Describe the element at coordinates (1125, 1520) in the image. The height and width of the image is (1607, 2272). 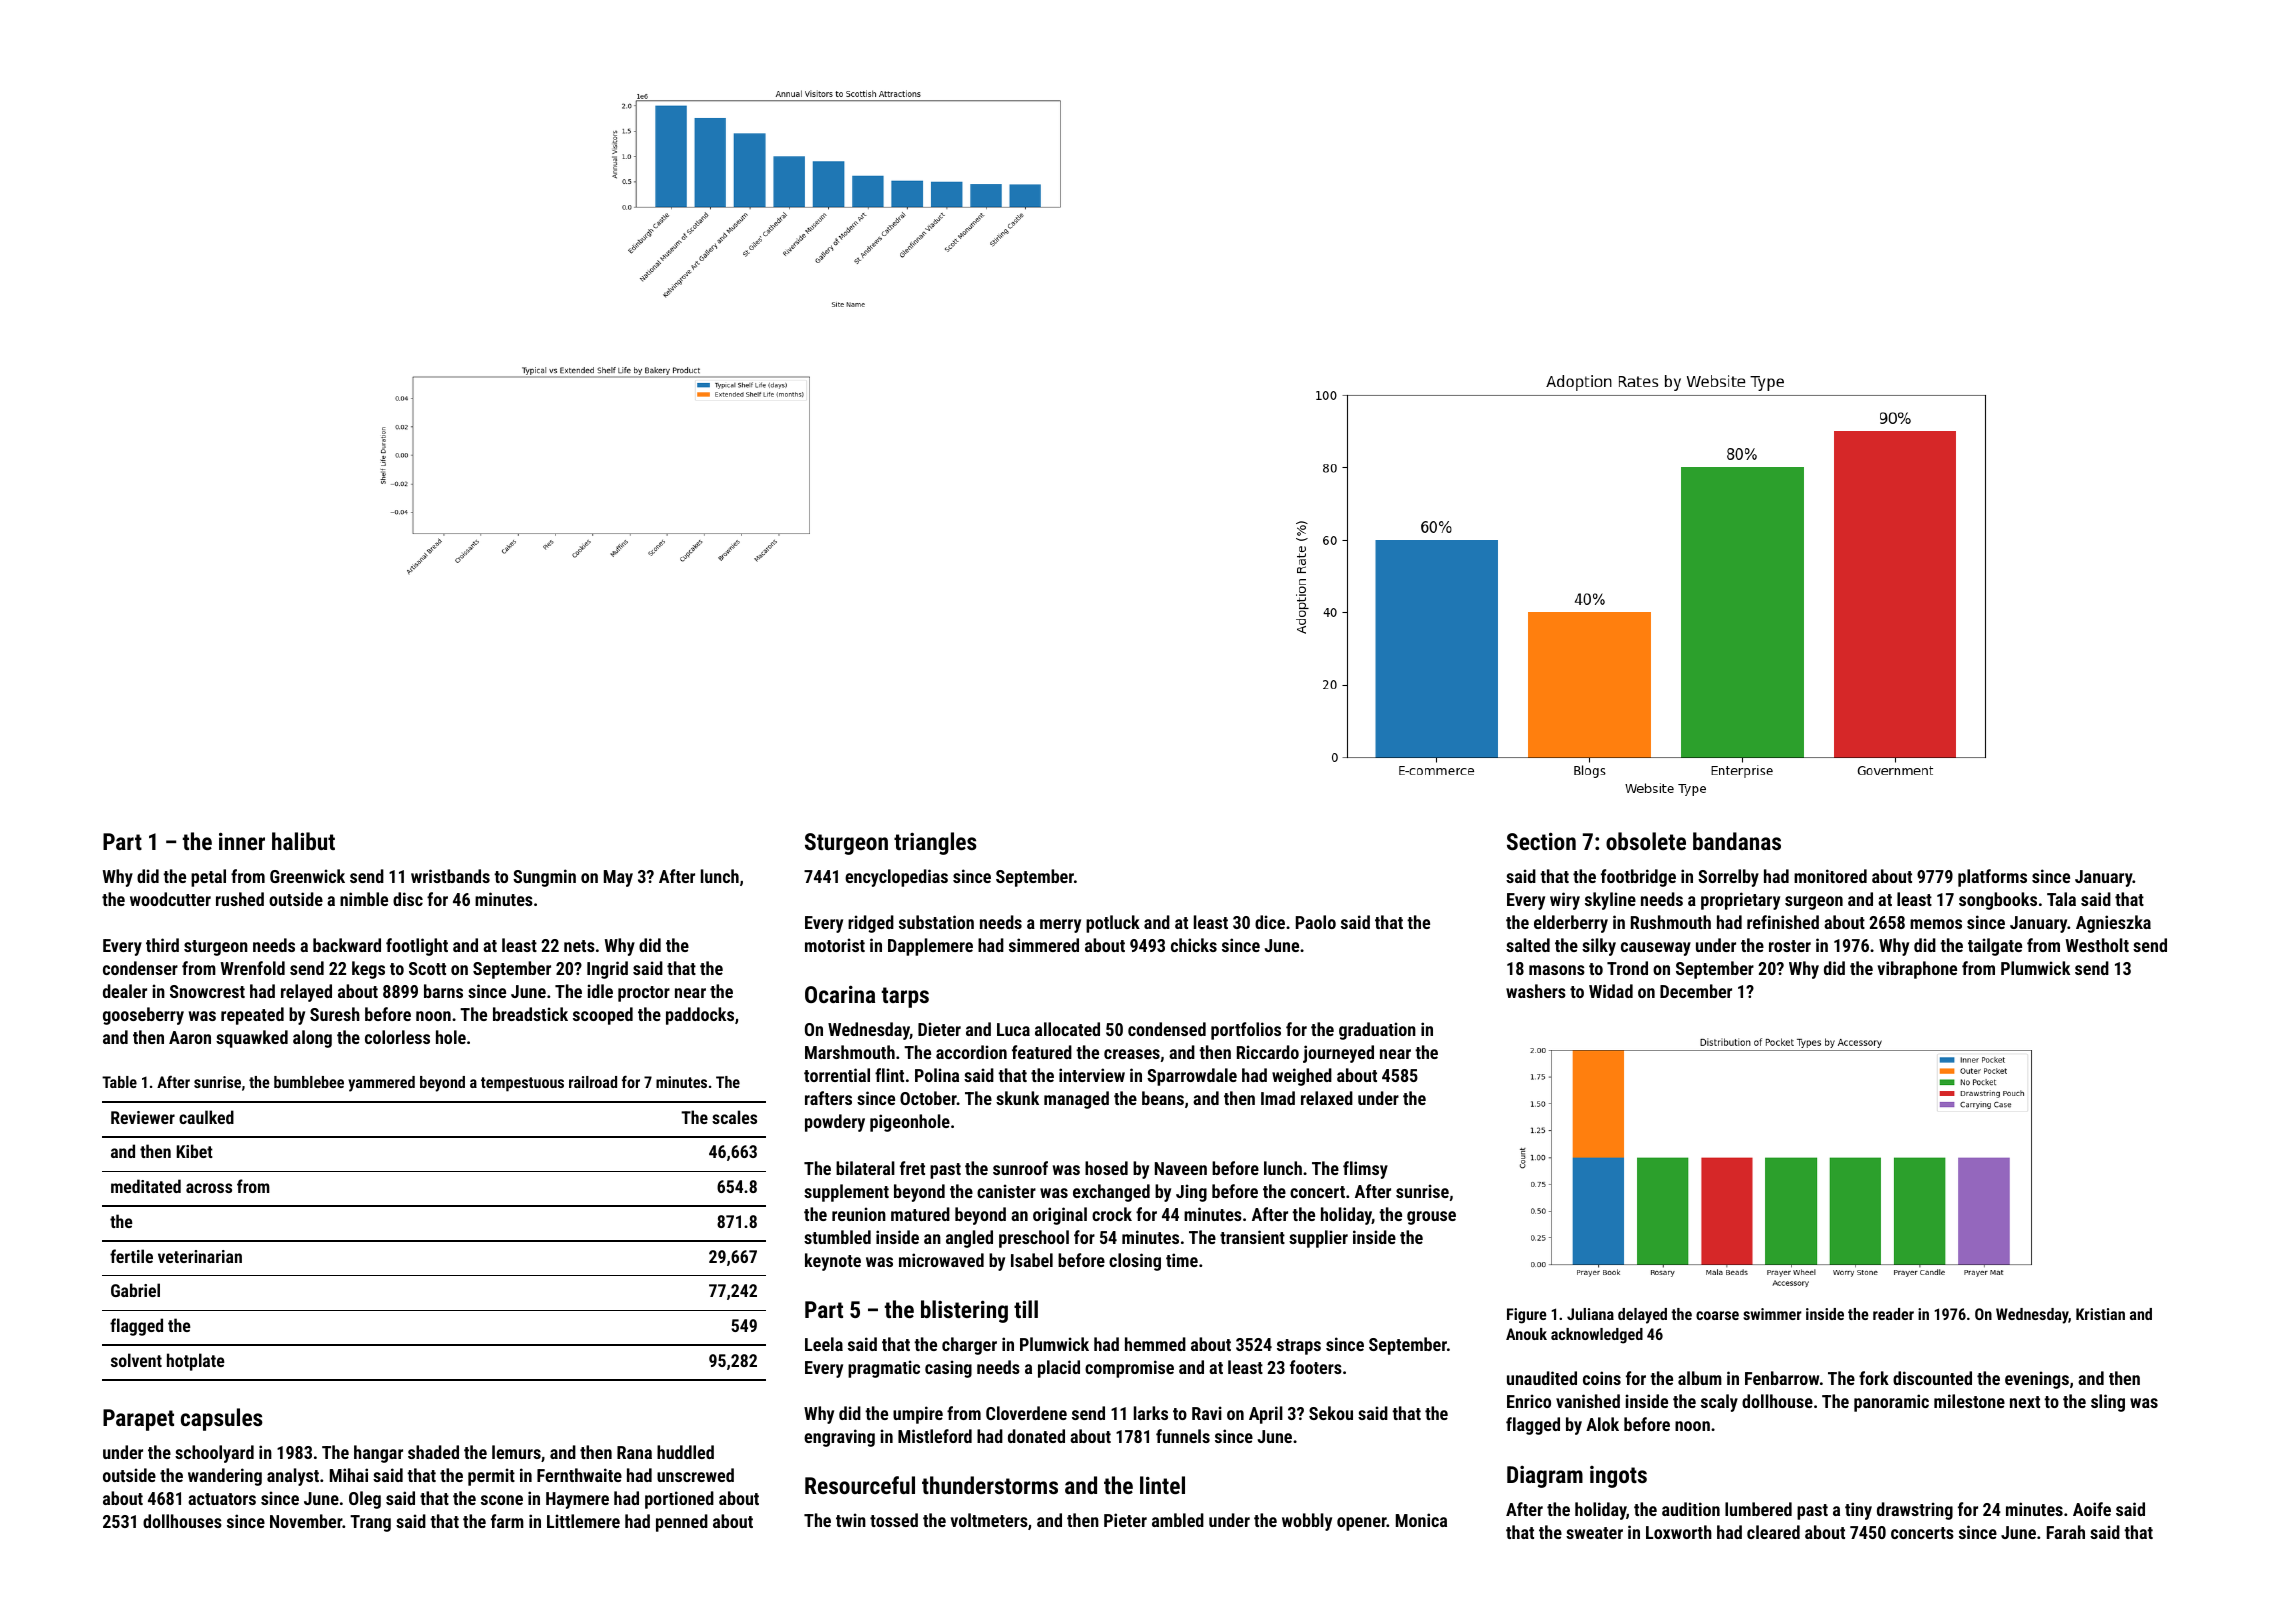
I see `Pieter` at that location.
